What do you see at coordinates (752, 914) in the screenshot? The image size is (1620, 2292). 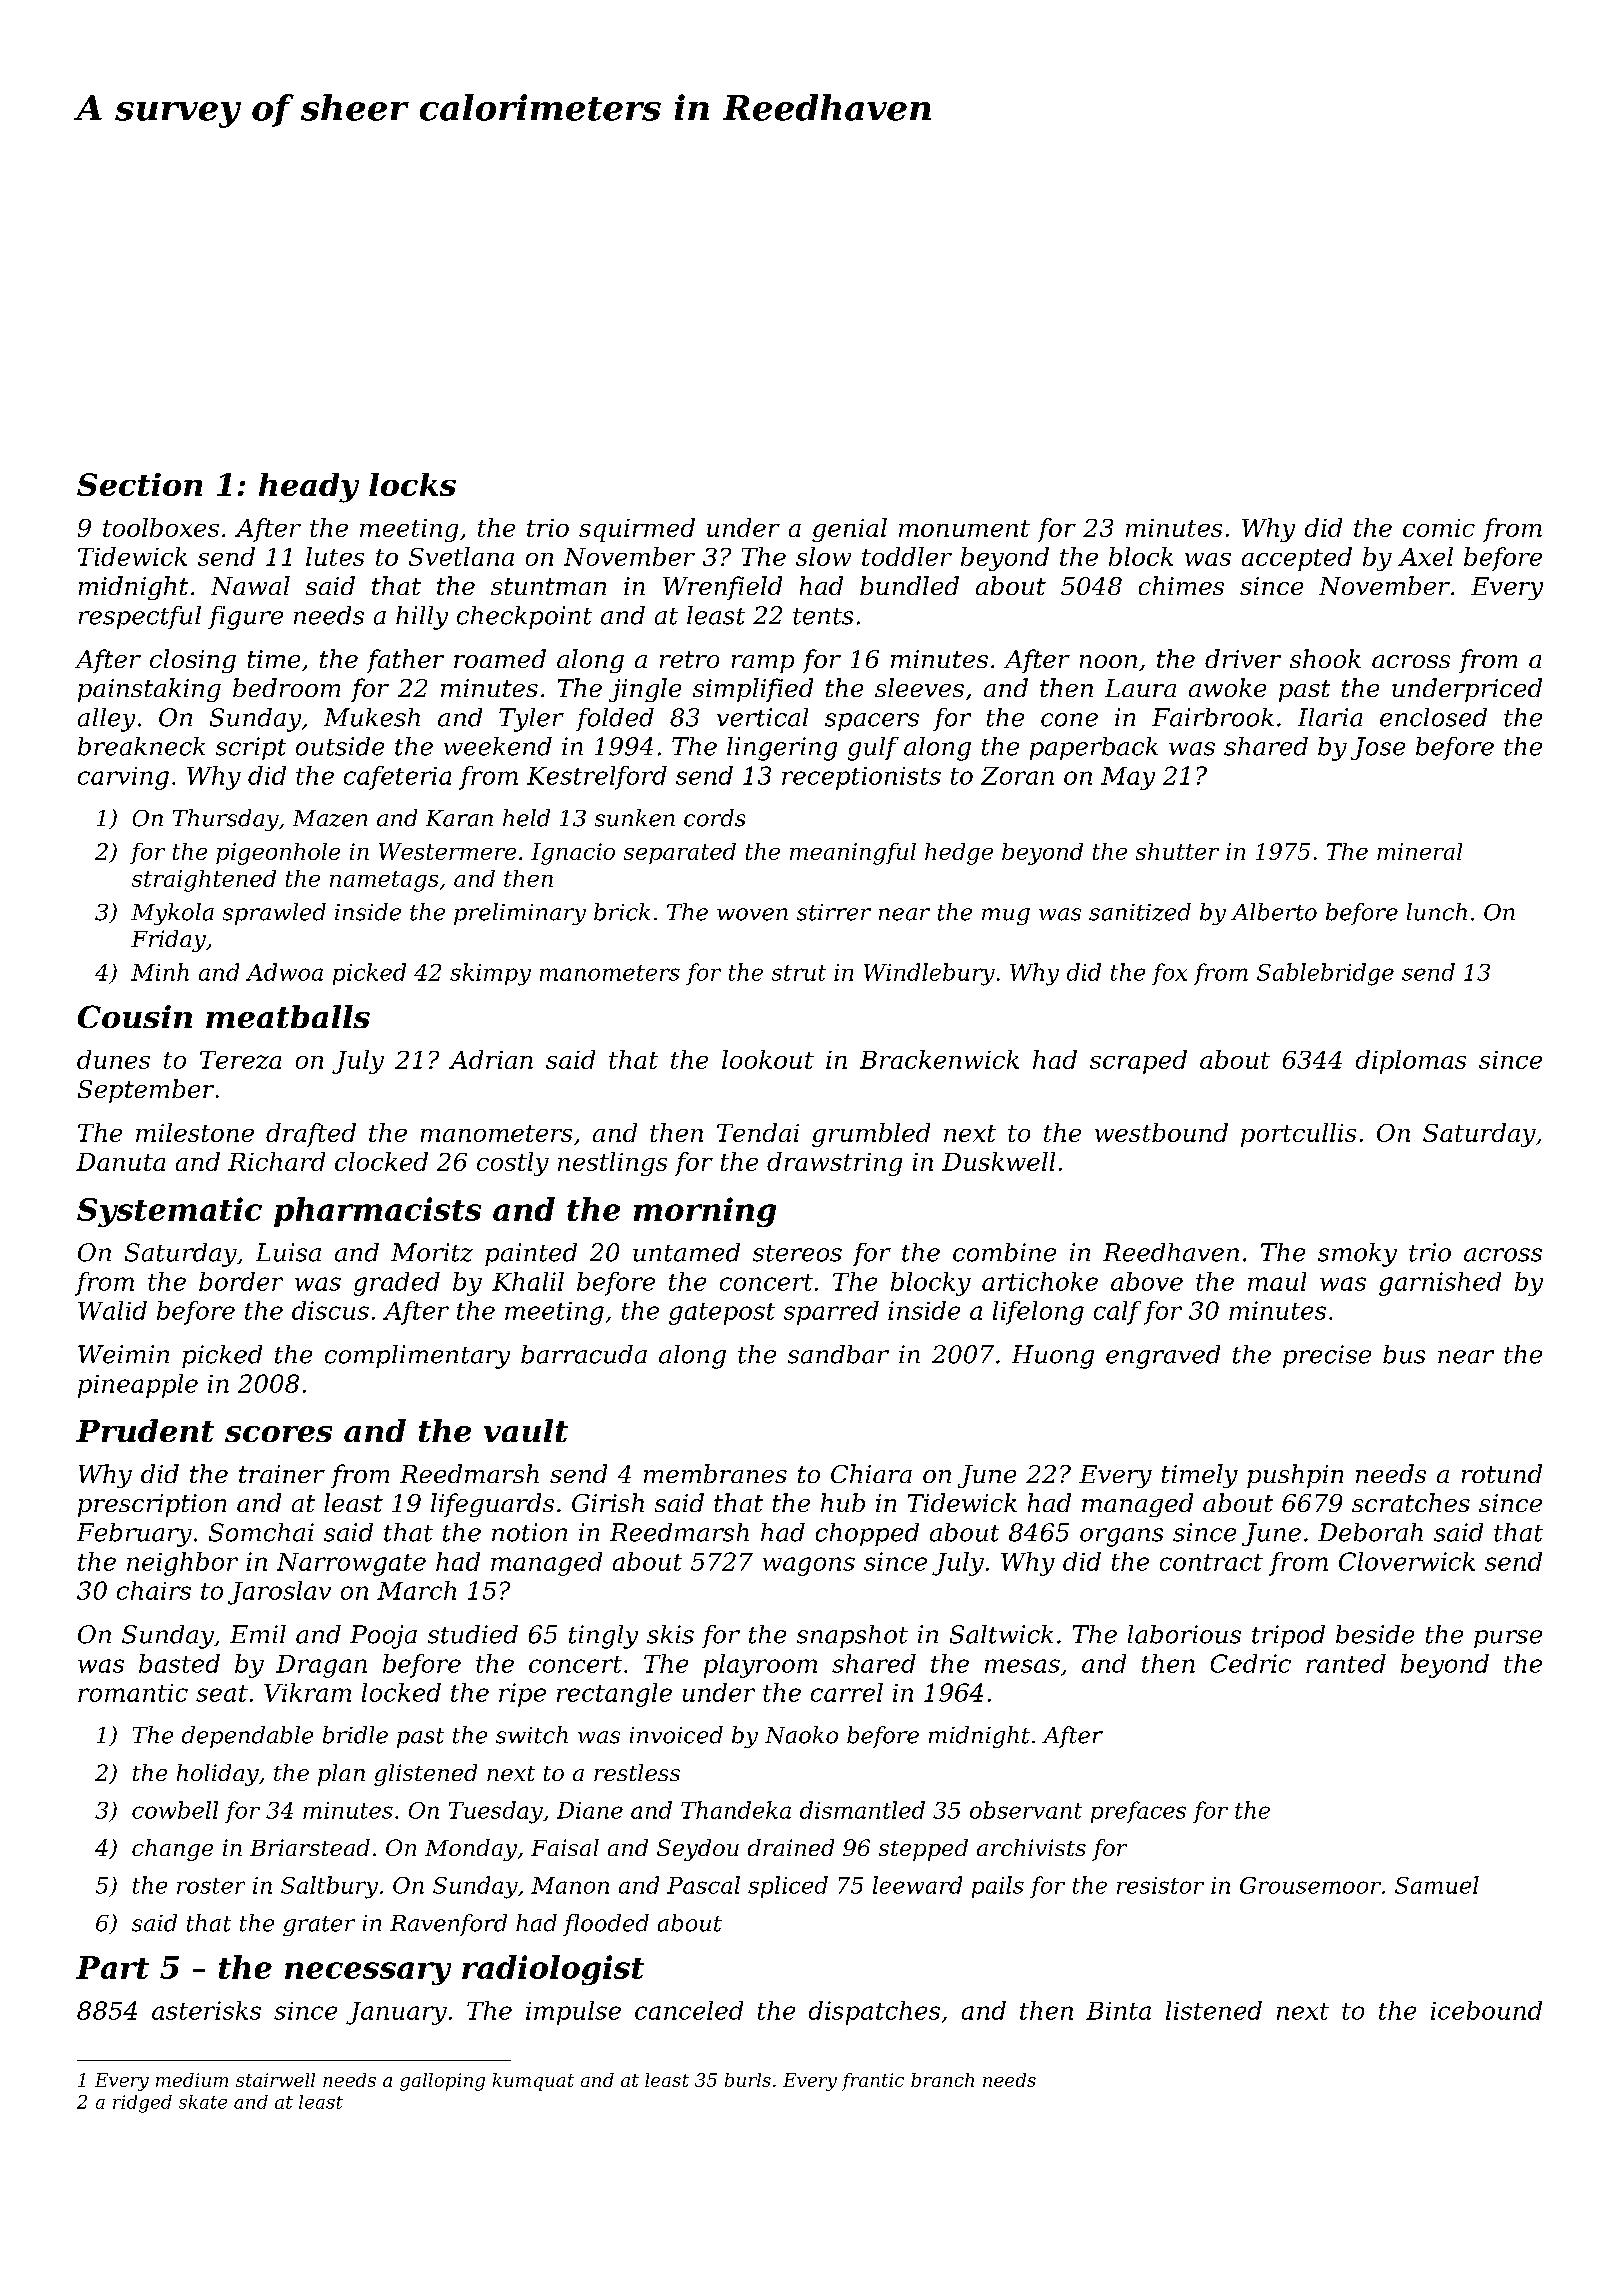 I see `woven` at bounding box center [752, 914].
